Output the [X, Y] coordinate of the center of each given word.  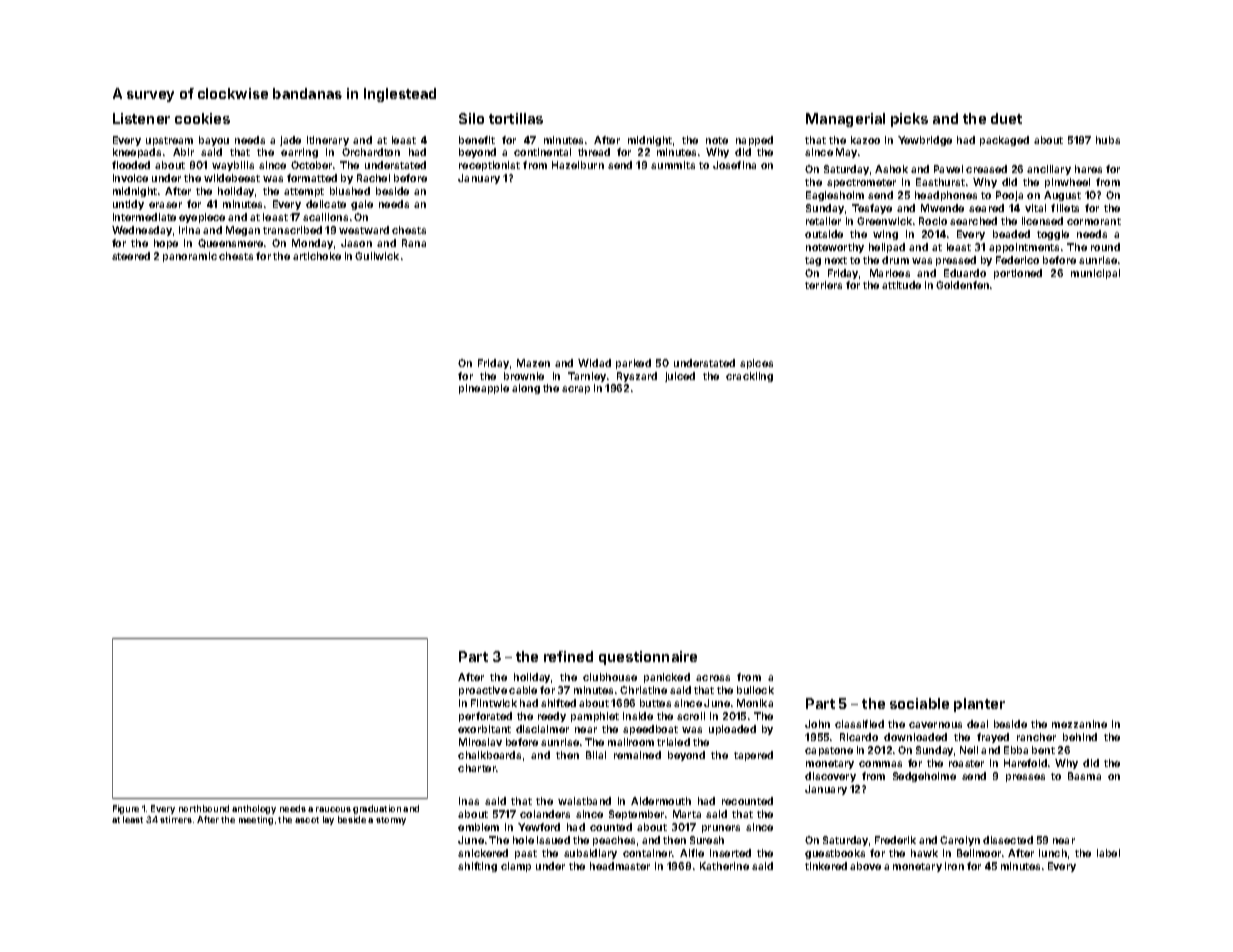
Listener [141, 118]
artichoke [317, 256]
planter [979, 705]
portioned [1018, 274]
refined [568, 656]
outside [824, 234]
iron [954, 866]
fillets [1065, 208]
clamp [516, 867]
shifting [477, 867]
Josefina [734, 165]
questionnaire [648, 658]
